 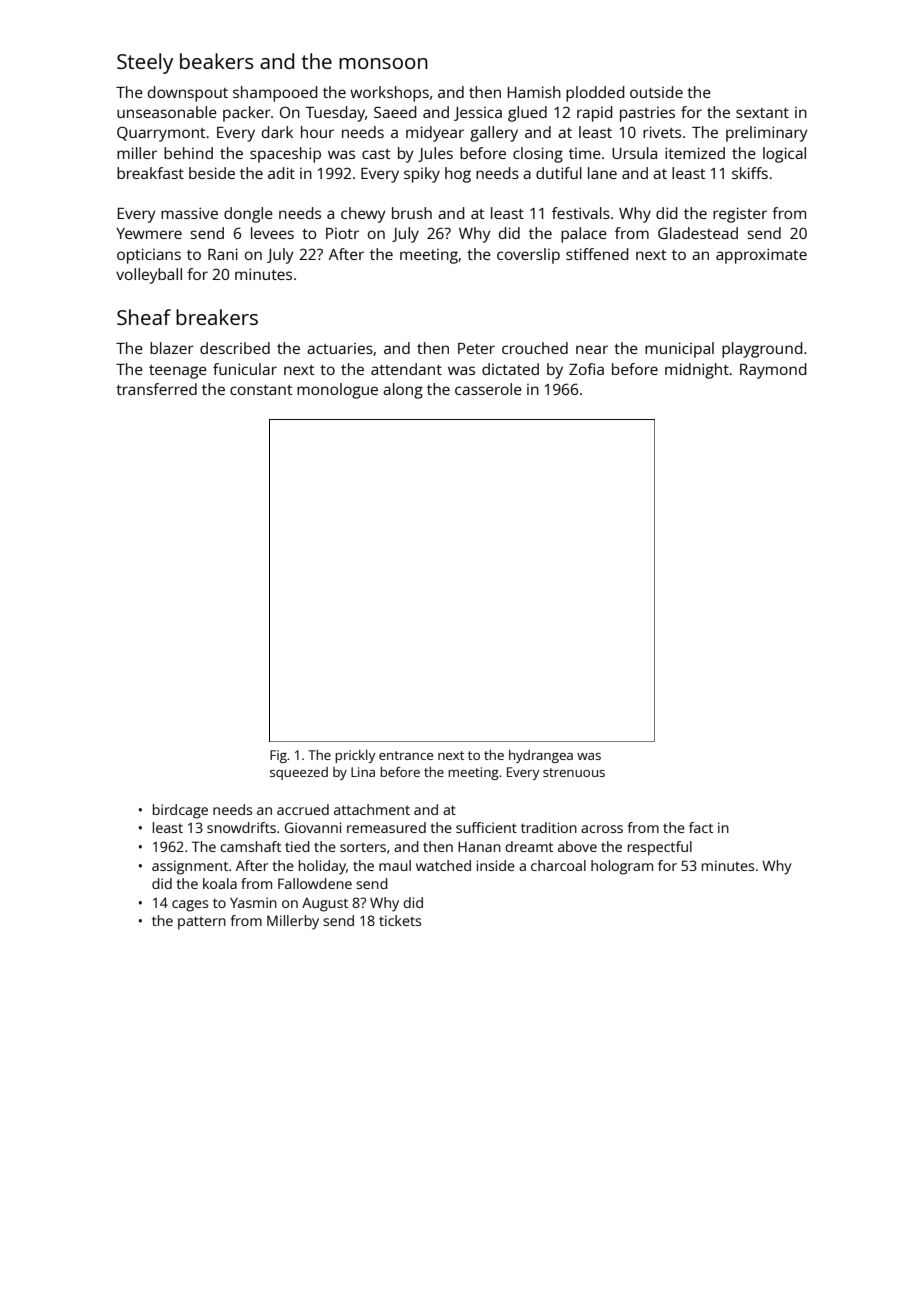 What do you see at coordinates (355, 756) in the image?
I see `prickly` at bounding box center [355, 756].
